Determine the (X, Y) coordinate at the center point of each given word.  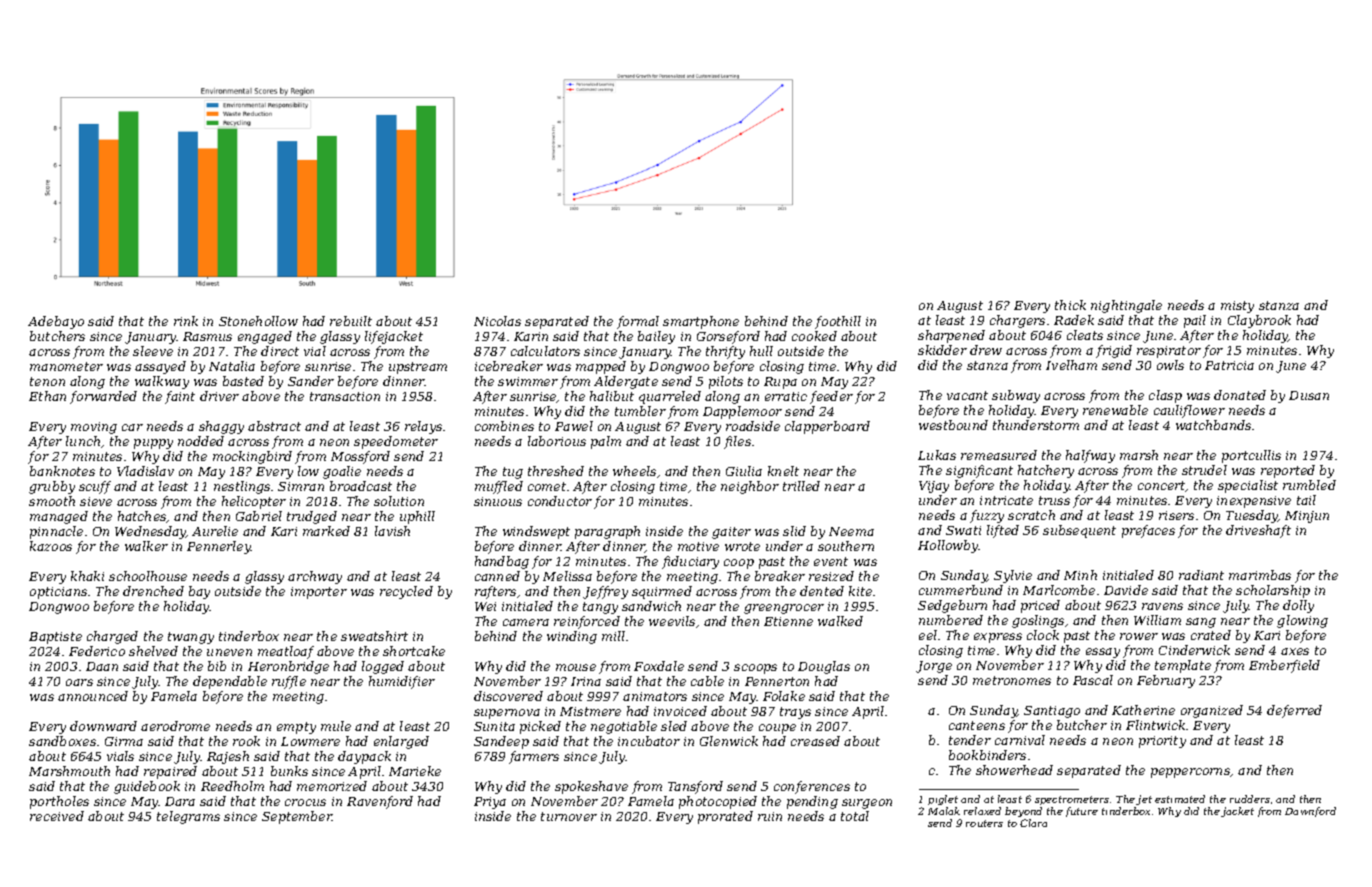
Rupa (780, 383)
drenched (153, 591)
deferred (1294, 711)
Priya (490, 803)
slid (794, 531)
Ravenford (380, 802)
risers (1176, 515)
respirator (1169, 352)
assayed (160, 367)
